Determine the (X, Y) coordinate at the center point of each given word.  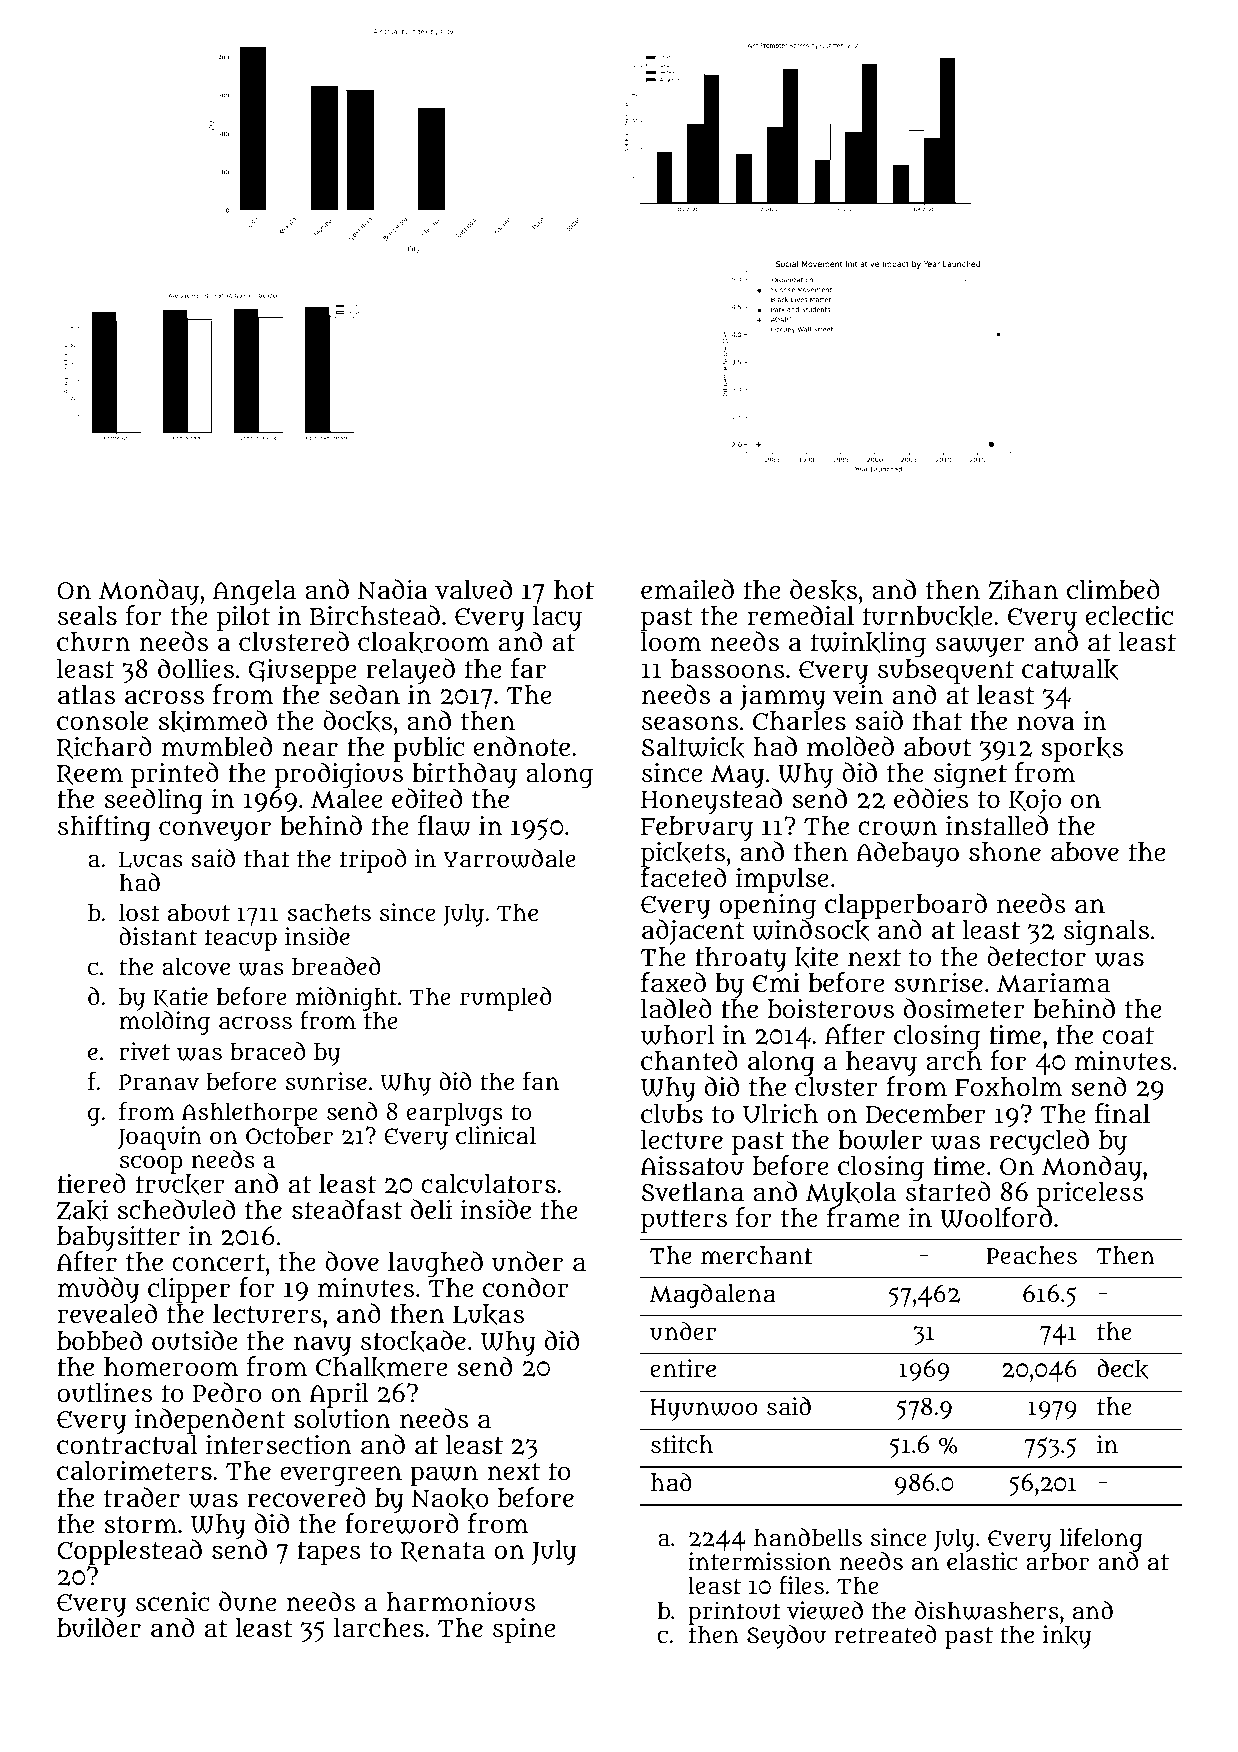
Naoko (450, 1498)
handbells (808, 1537)
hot (574, 589)
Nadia (393, 589)
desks (823, 590)
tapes (329, 1553)
